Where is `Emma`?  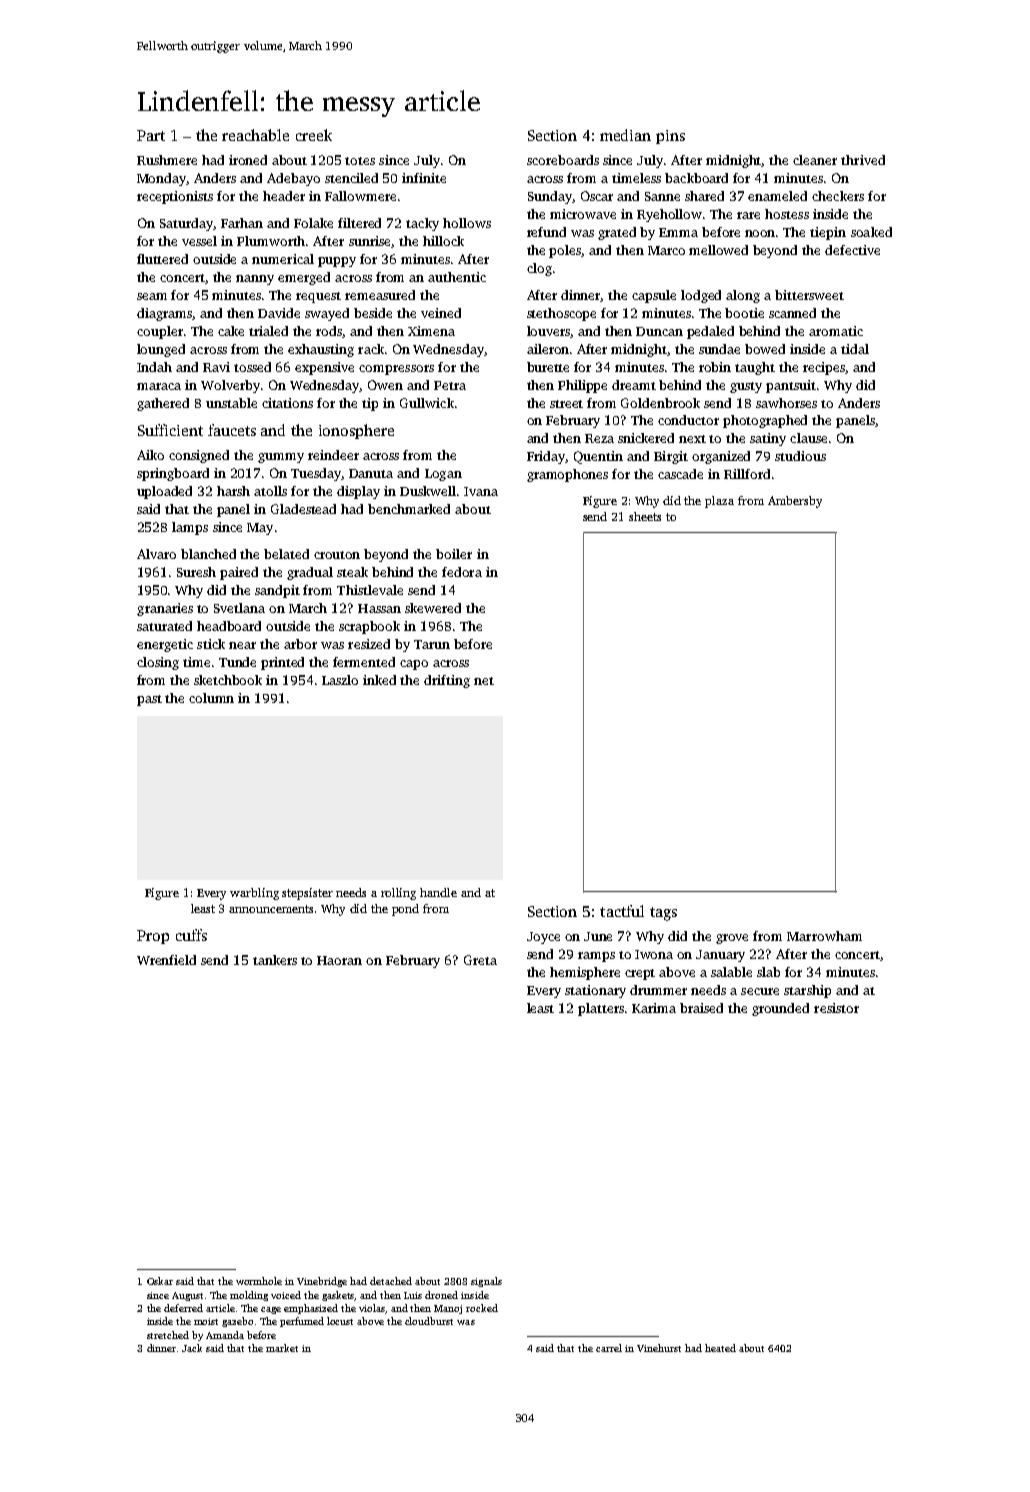
Emma is located at coordinates (678, 232).
